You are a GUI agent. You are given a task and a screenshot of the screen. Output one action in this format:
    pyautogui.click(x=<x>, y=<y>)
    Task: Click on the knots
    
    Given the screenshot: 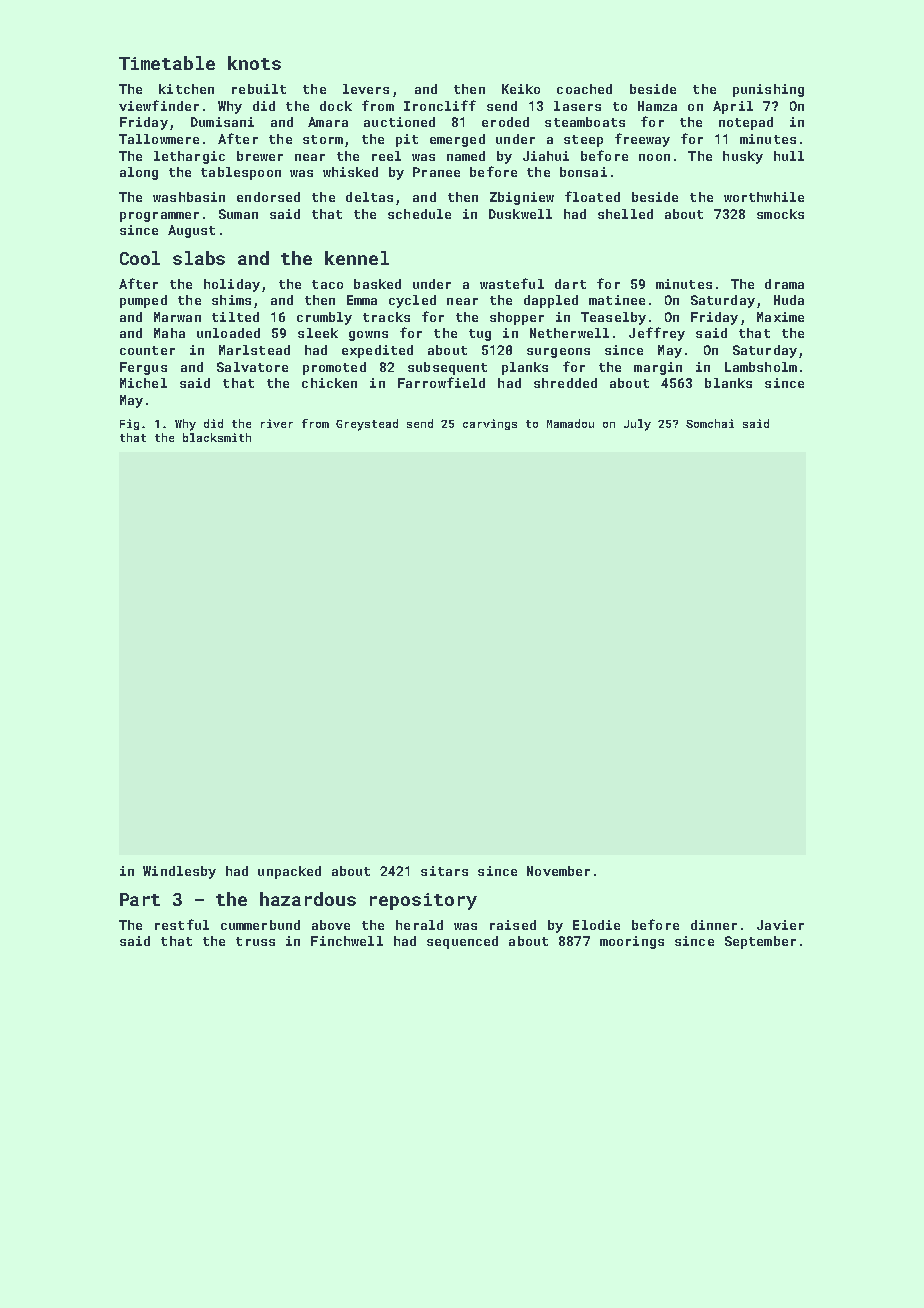 What is the action you would take?
    pyautogui.click(x=254, y=63)
